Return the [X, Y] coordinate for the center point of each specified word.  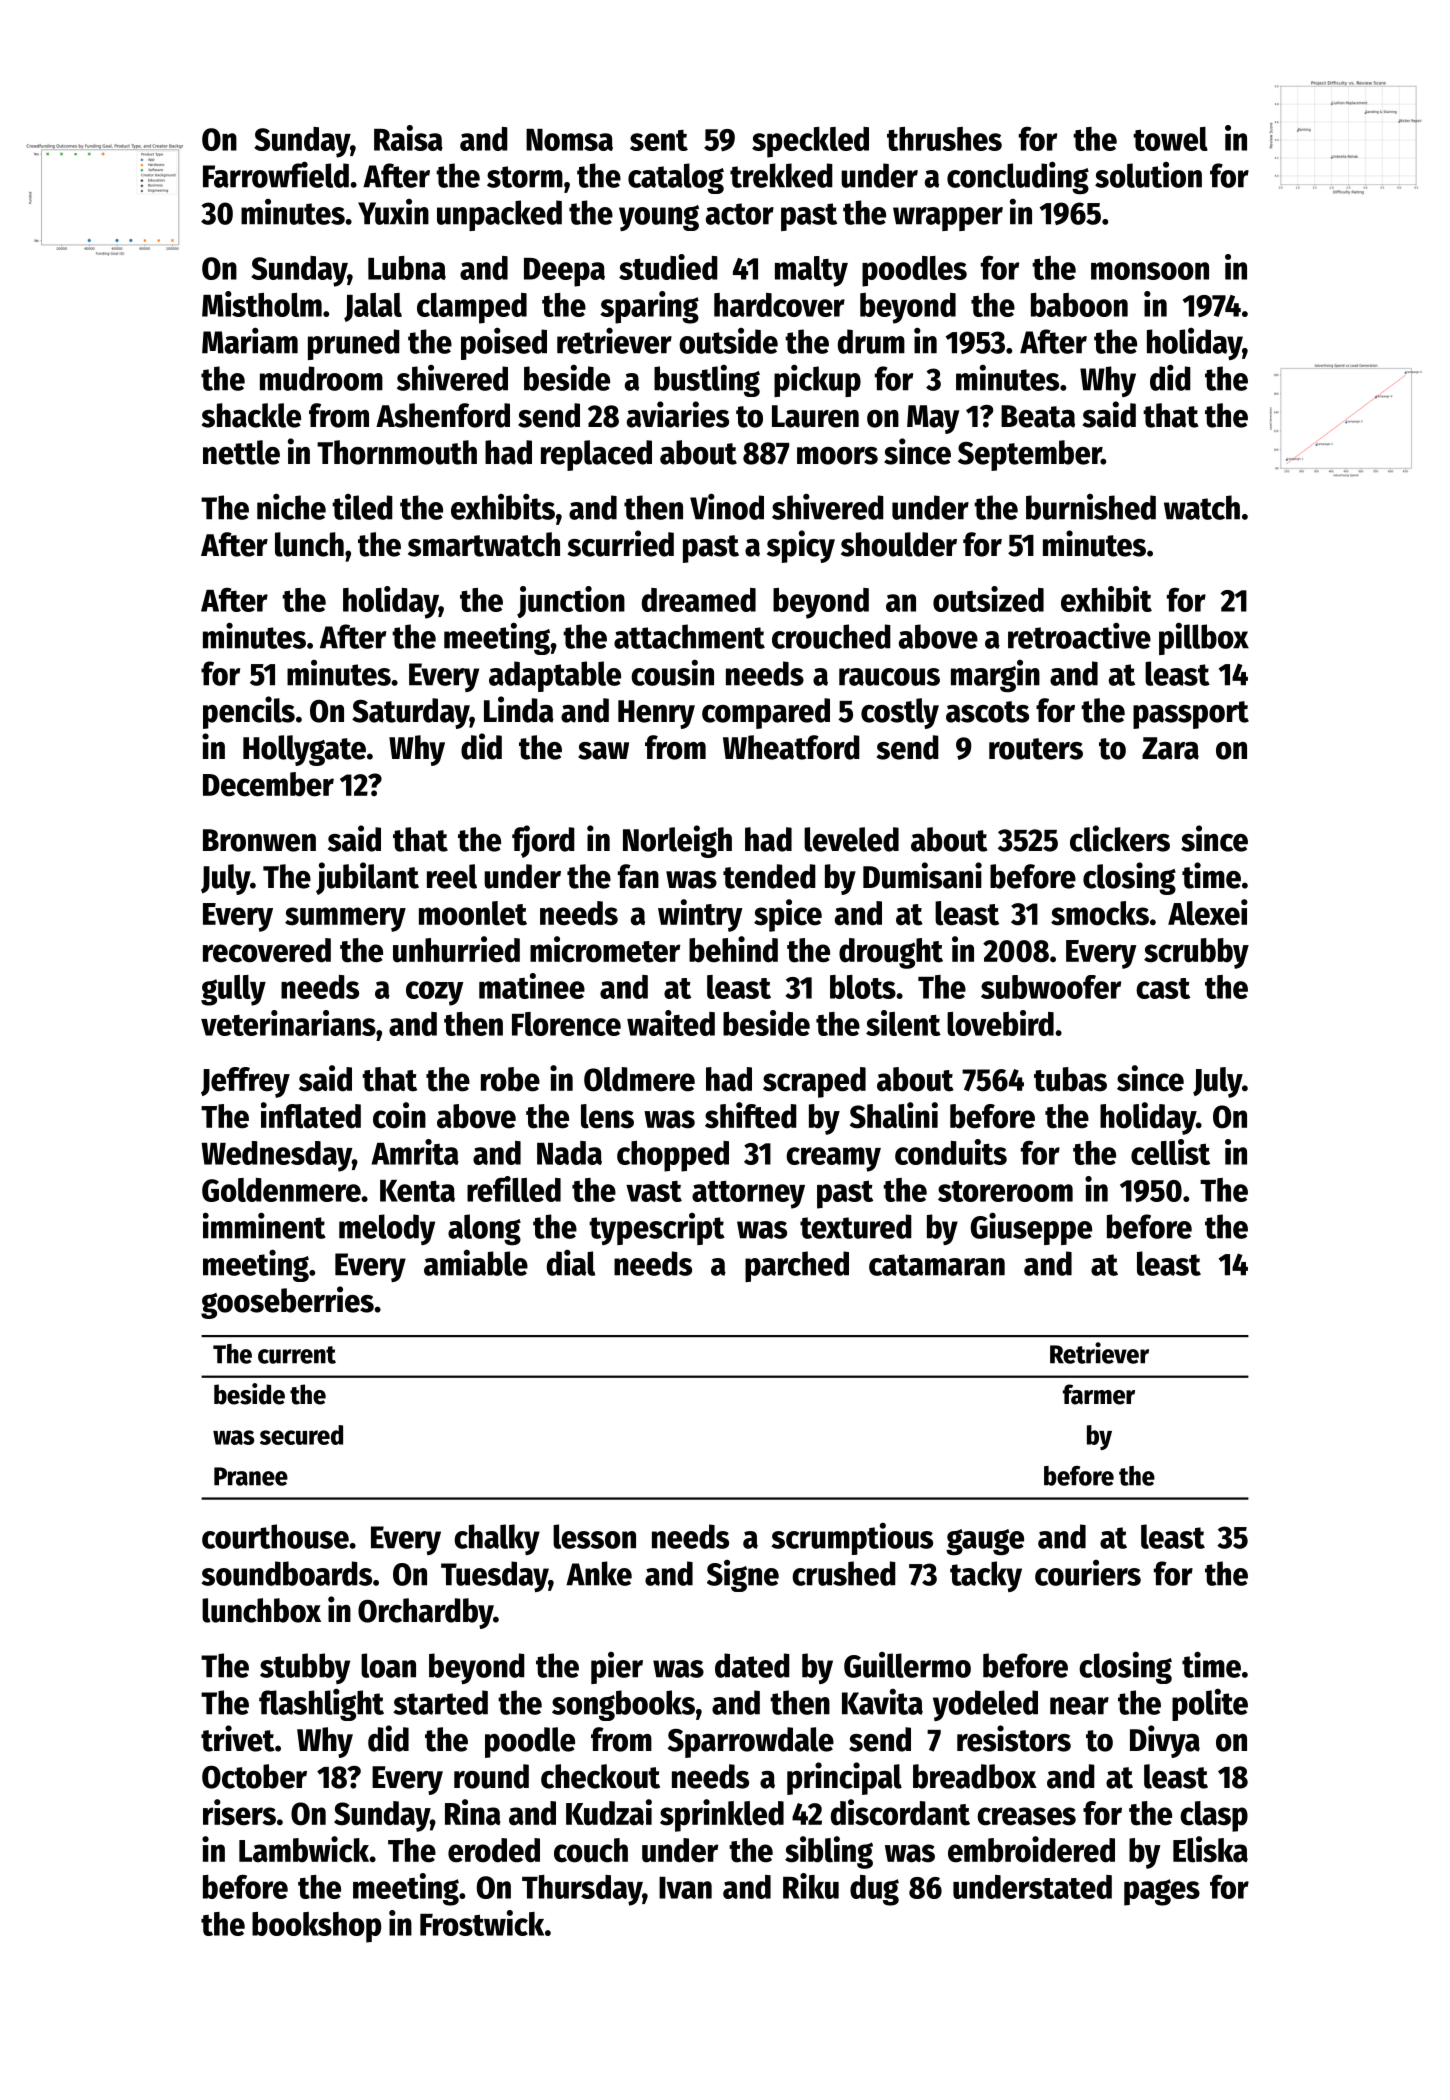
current [297, 1355]
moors [837, 456]
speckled [810, 142]
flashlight [321, 1704]
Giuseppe [1031, 1228]
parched [797, 1266]
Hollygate [304, 750]
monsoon [1150, 271]
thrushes [944, 139]
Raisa [408, 138]
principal [844, 1778]
